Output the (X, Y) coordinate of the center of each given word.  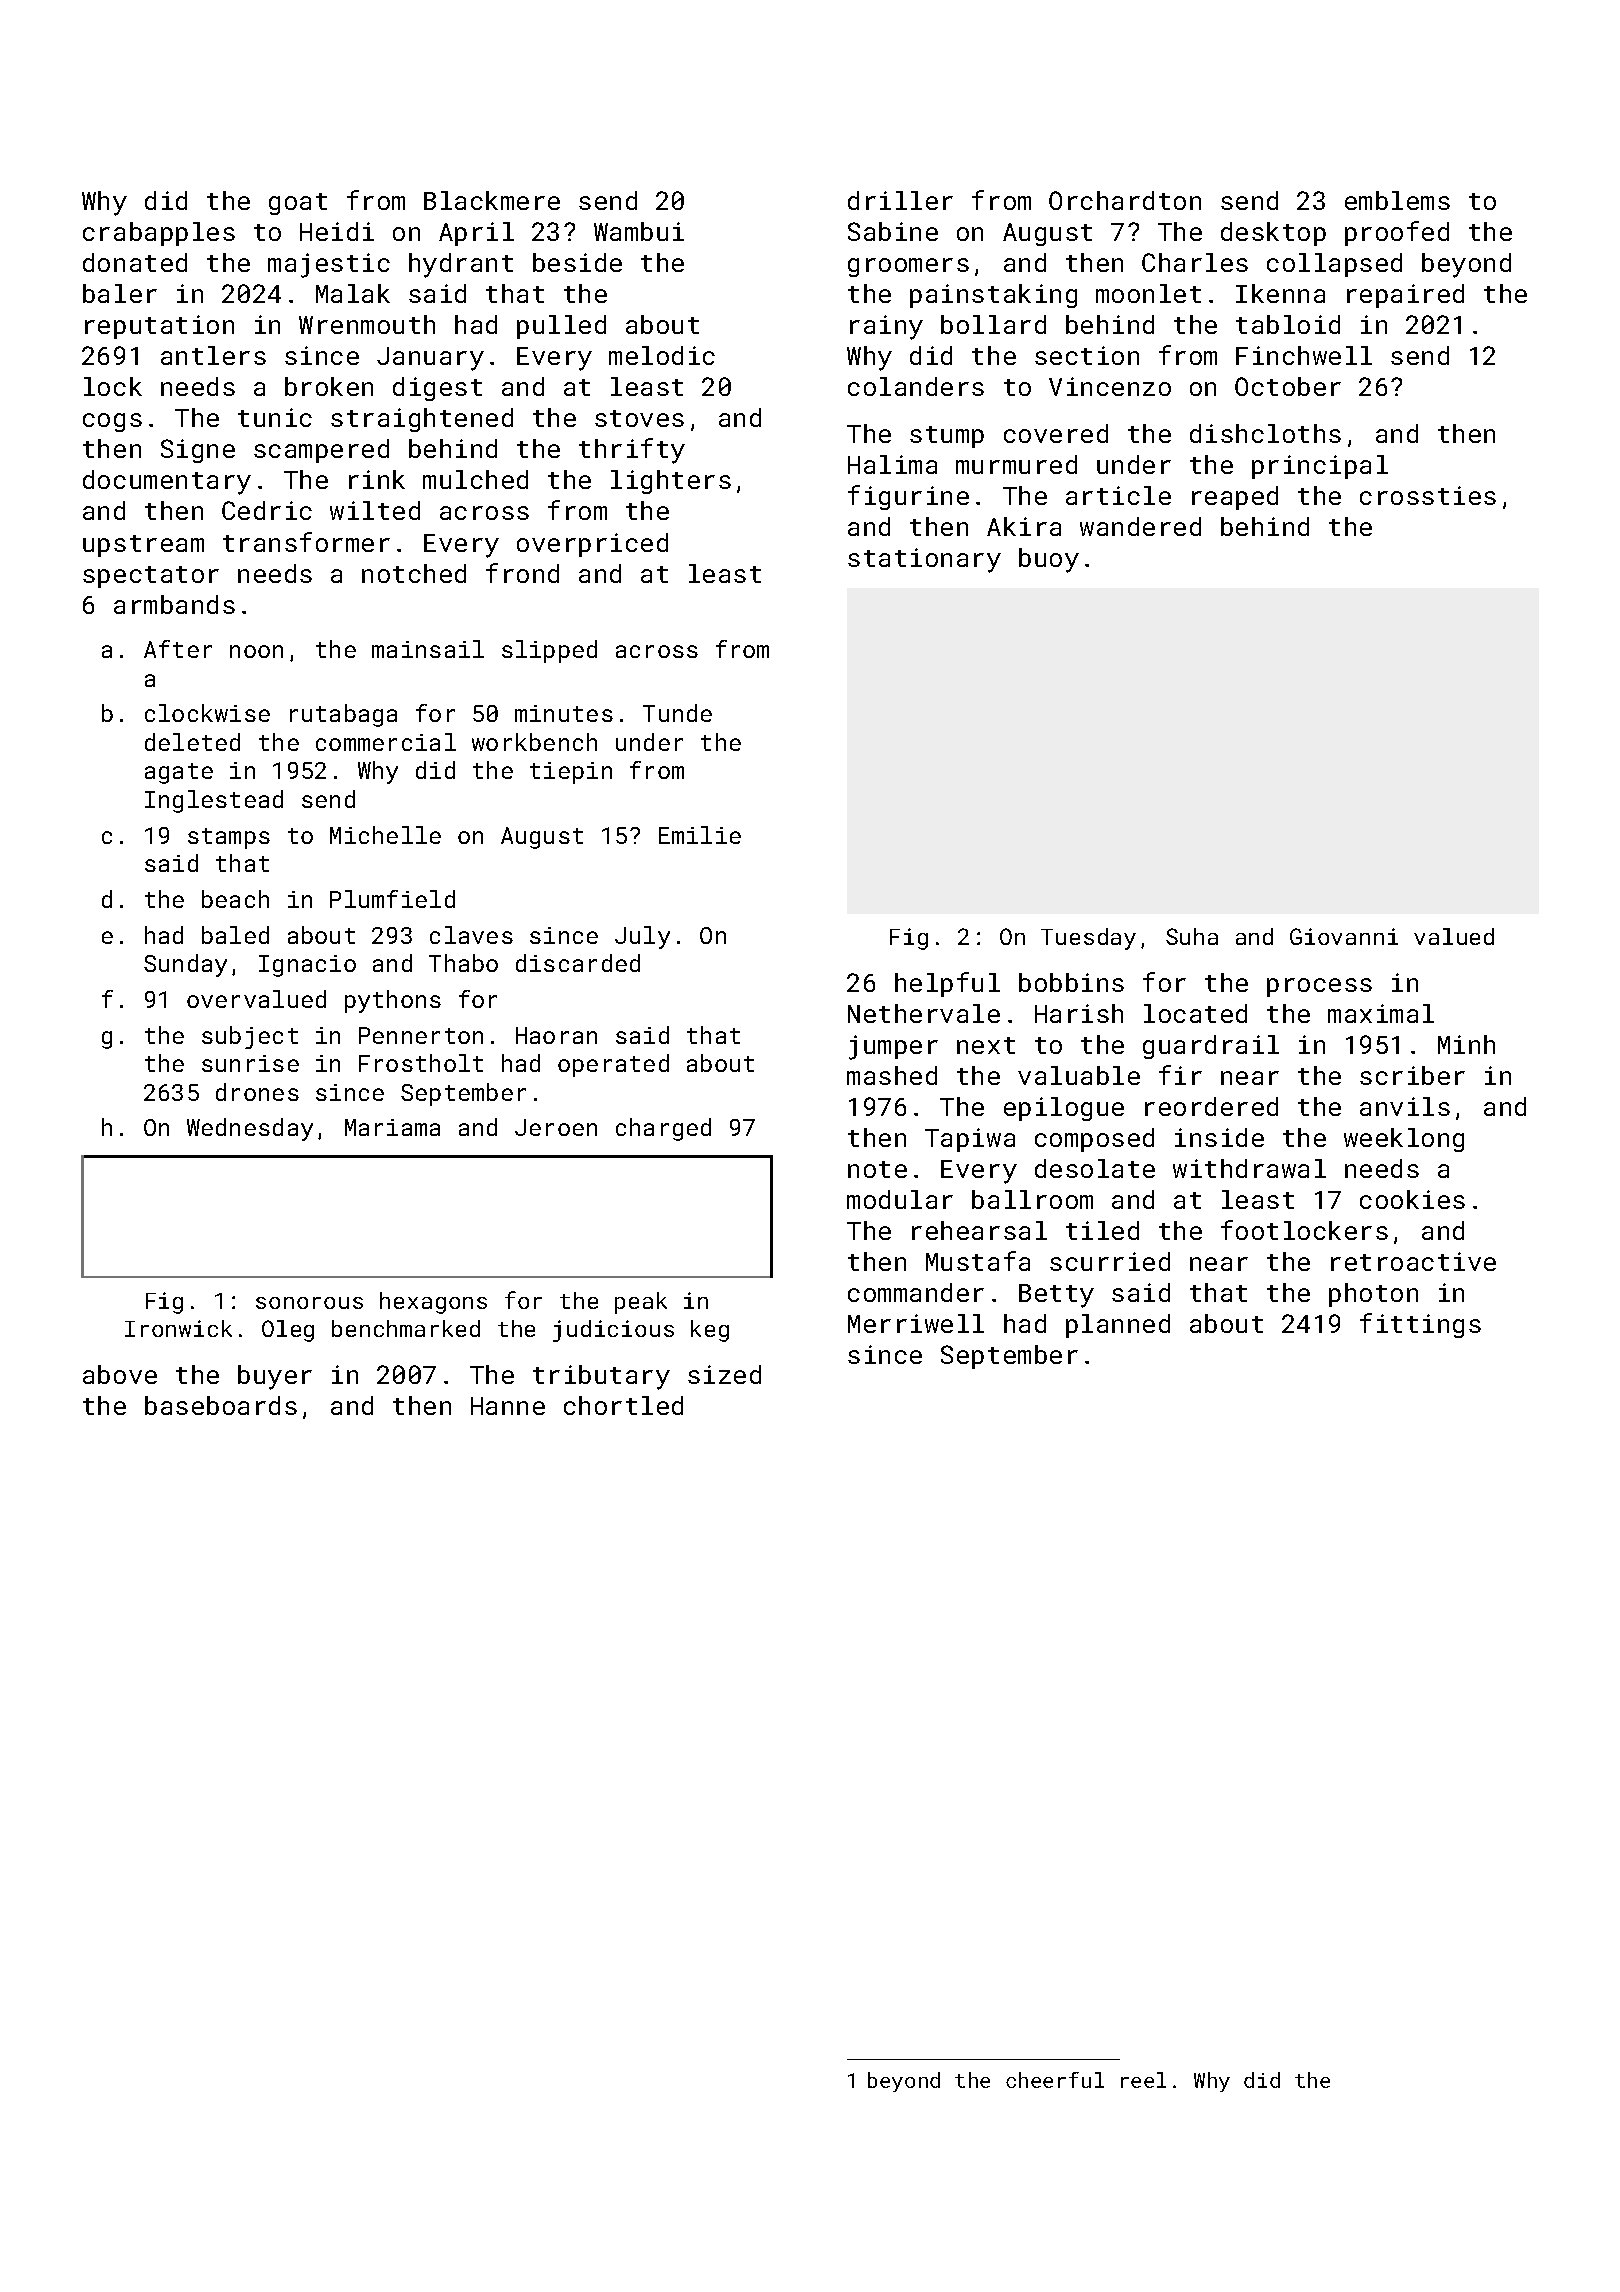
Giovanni (1344, 936)
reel (1143, 2080)
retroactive (1413, 1261)
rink (377, 479)
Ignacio (307, 966)
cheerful (1055, 2080)
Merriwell (916, 1323)
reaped (1235, 498)
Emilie (700, 835)
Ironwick (178, 1328)
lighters (671, 482)
